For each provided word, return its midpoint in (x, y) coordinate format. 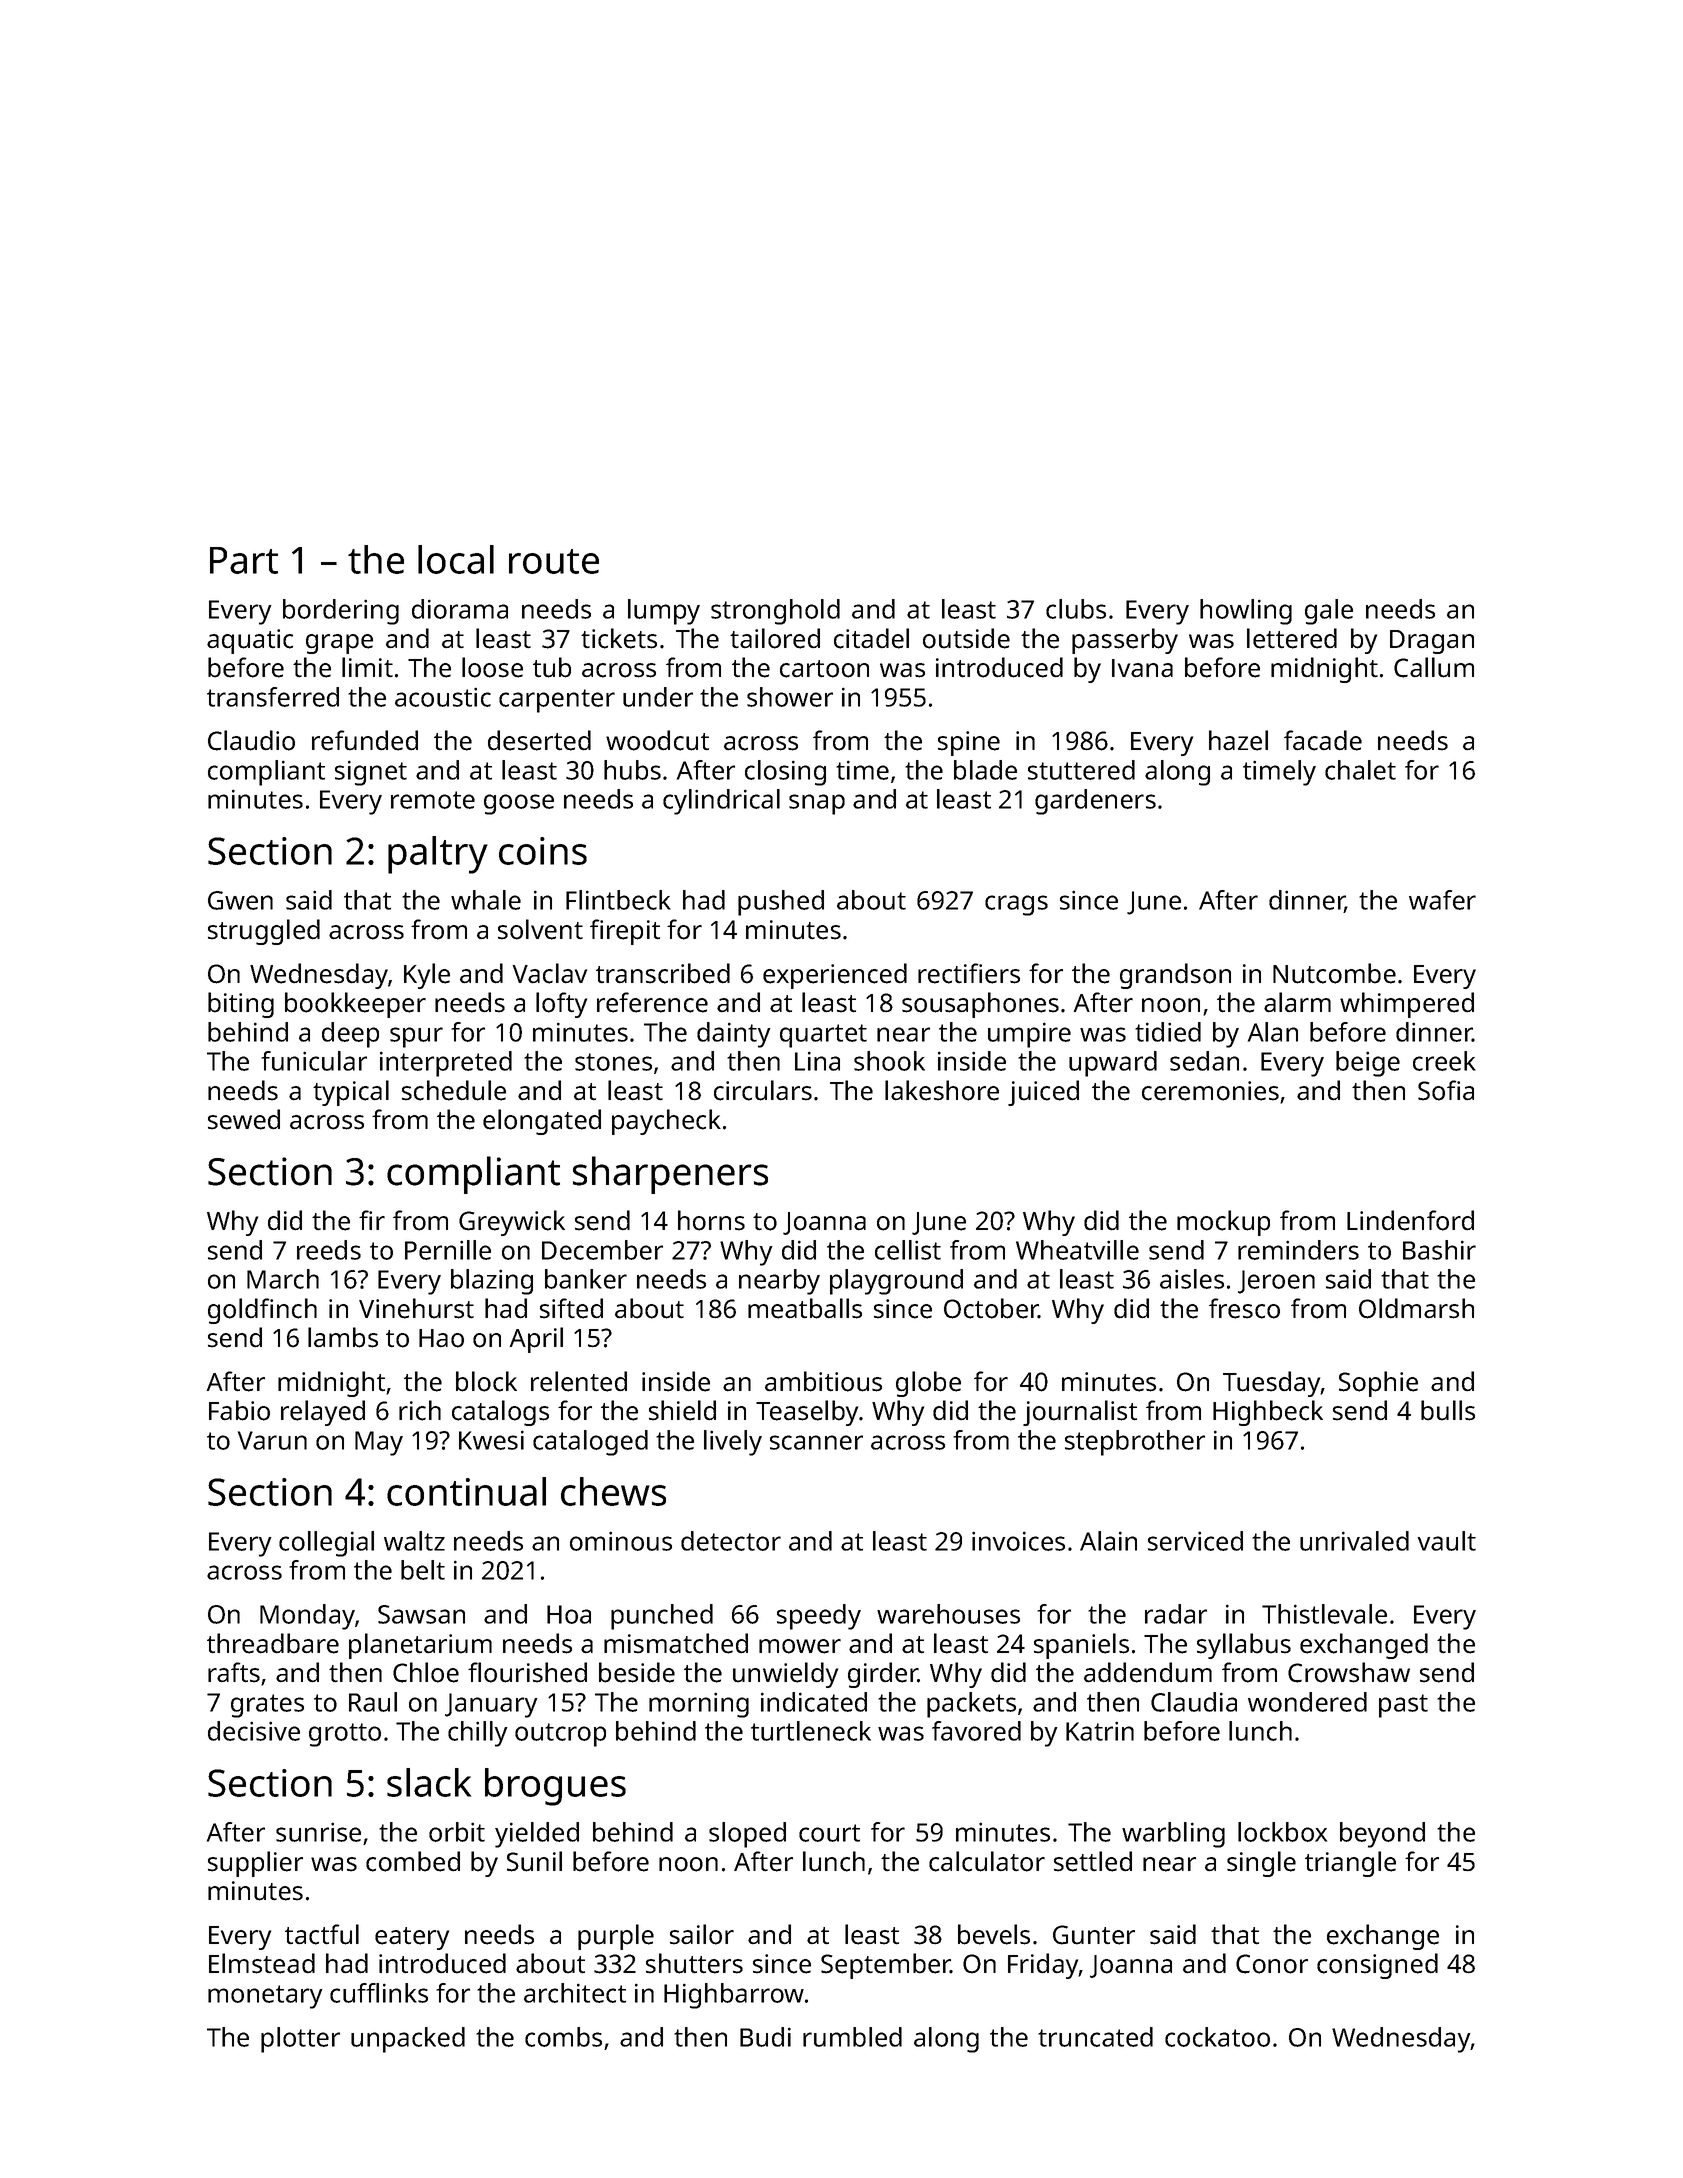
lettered (1292, 638)
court (829, 1833)
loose (492, 667)
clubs (1076, 609)
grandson (1175, 976)
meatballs (805, 1308)
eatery (412, 1938)
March (283, 1279)
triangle (1350, 1864)
